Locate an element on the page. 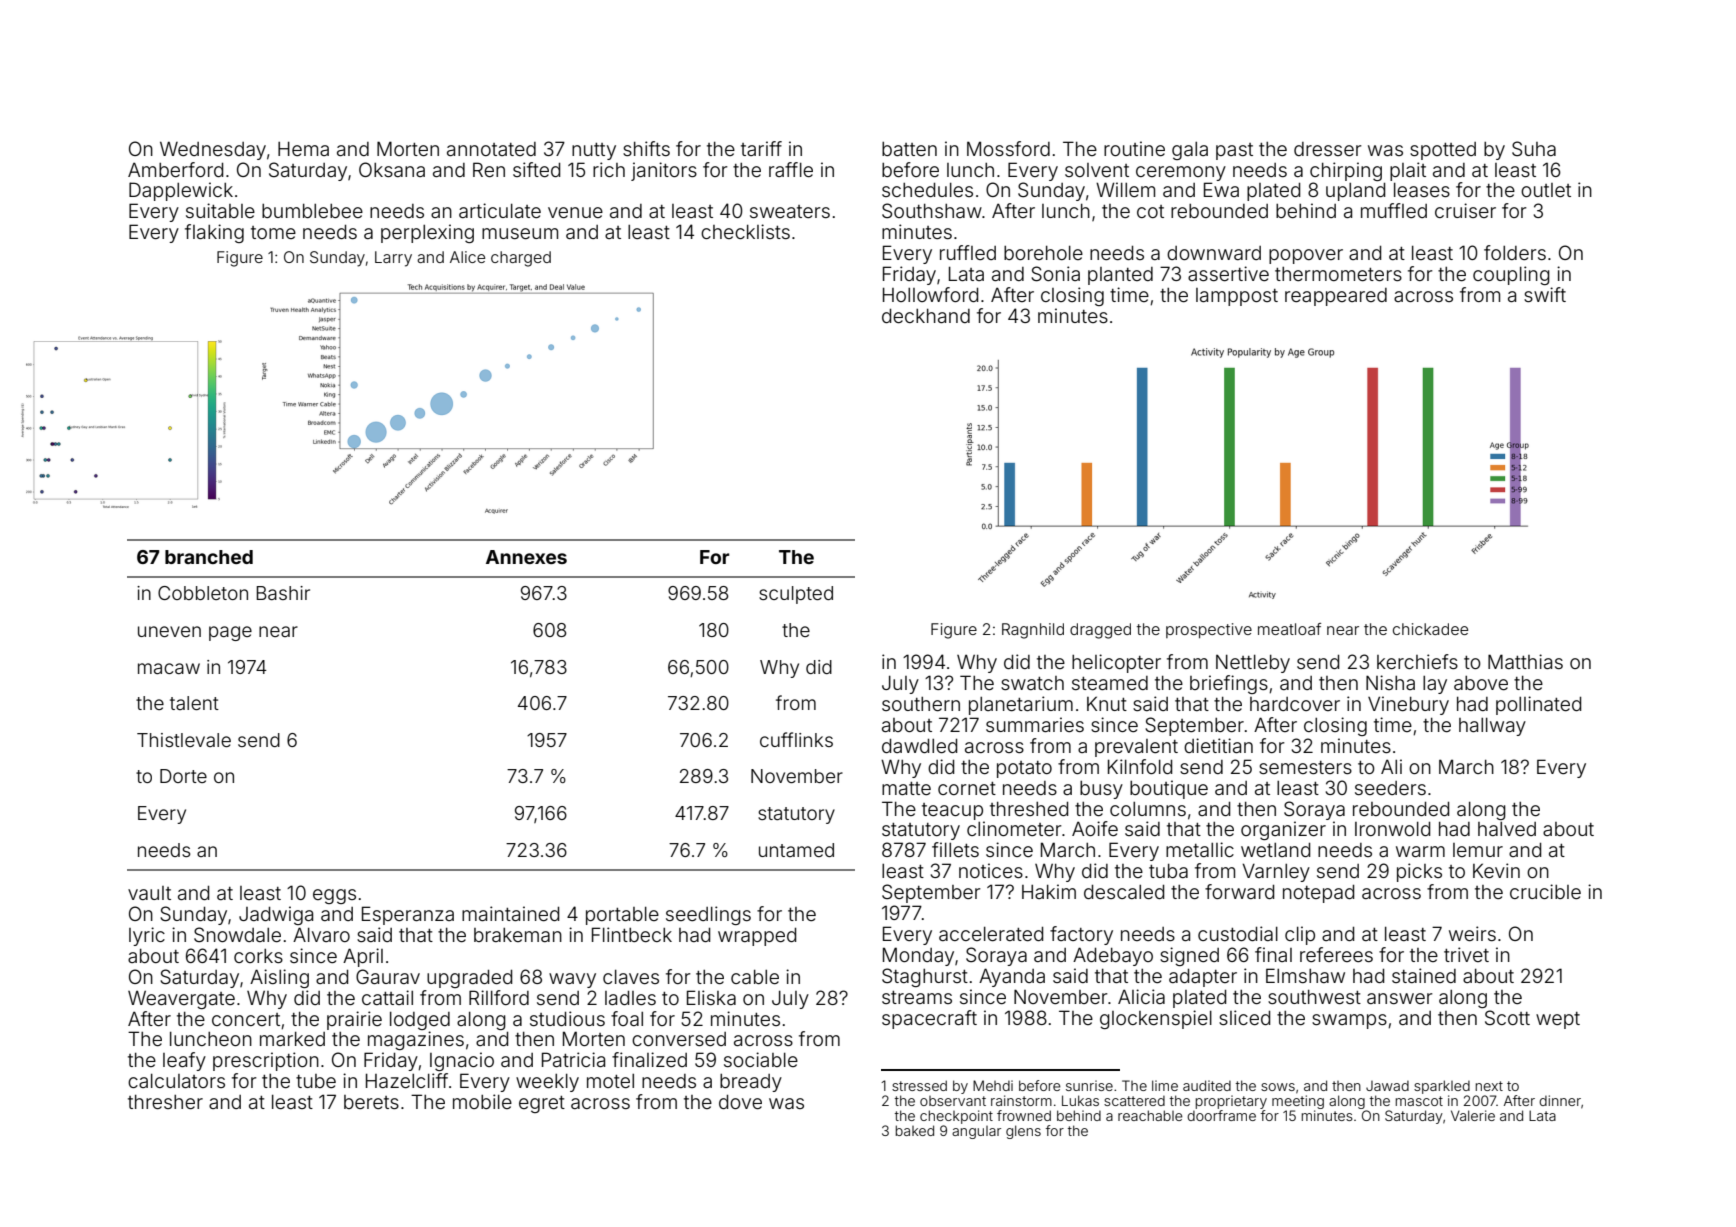 This image has width=1736, height=1227. swift is located at coordinates (1545, 294).
